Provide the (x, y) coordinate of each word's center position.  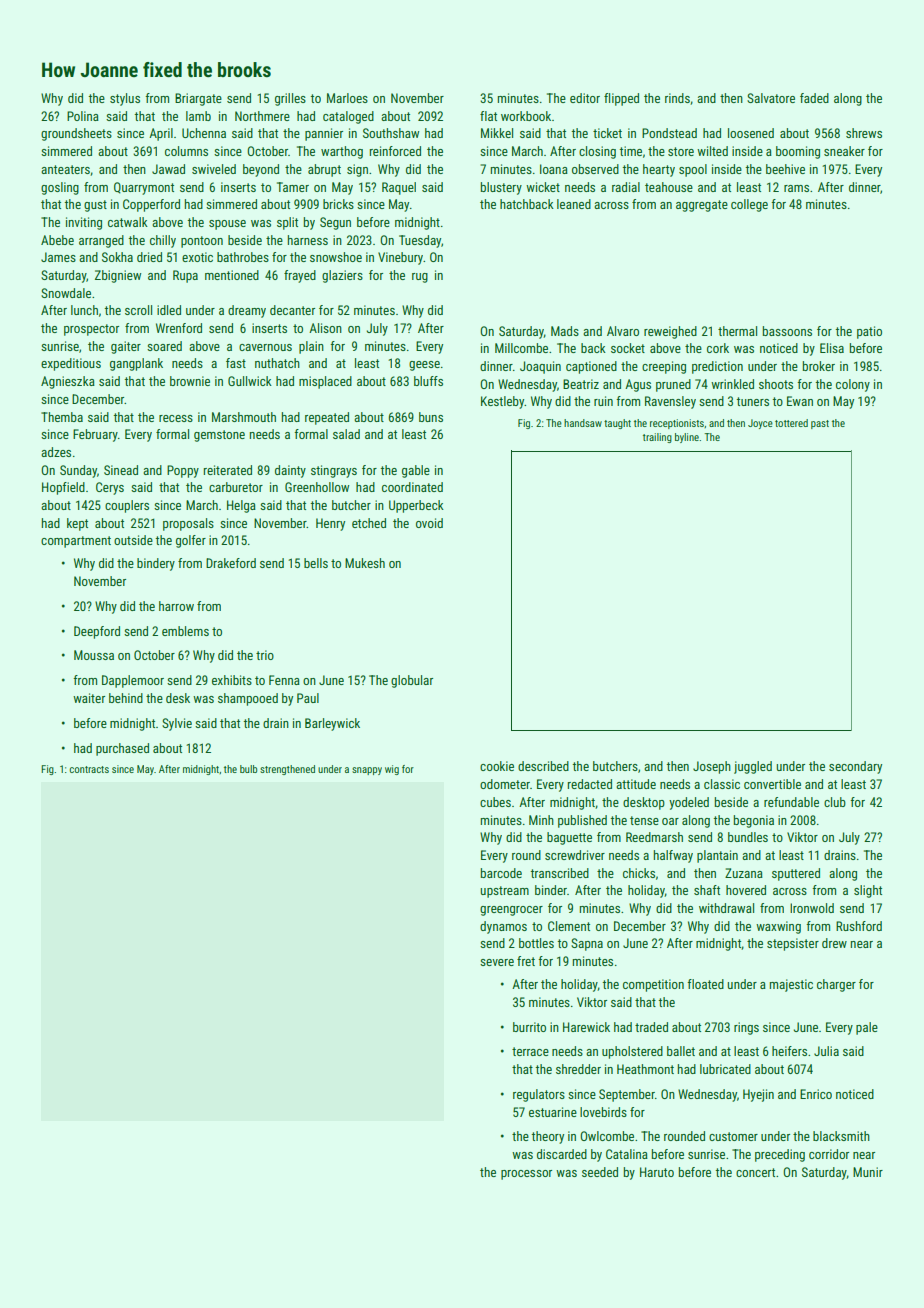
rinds (677, 98)
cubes (495, 802)
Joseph (712, 767)
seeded (600, 1172)
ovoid (429, 523)
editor (585, 98)
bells (316, 563)
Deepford (97, 632)
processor (526, 1175)
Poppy (183, 471)
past (820, 424)
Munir (868, 1172)
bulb (248, 769)
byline (687, 438)
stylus (125, 99)
